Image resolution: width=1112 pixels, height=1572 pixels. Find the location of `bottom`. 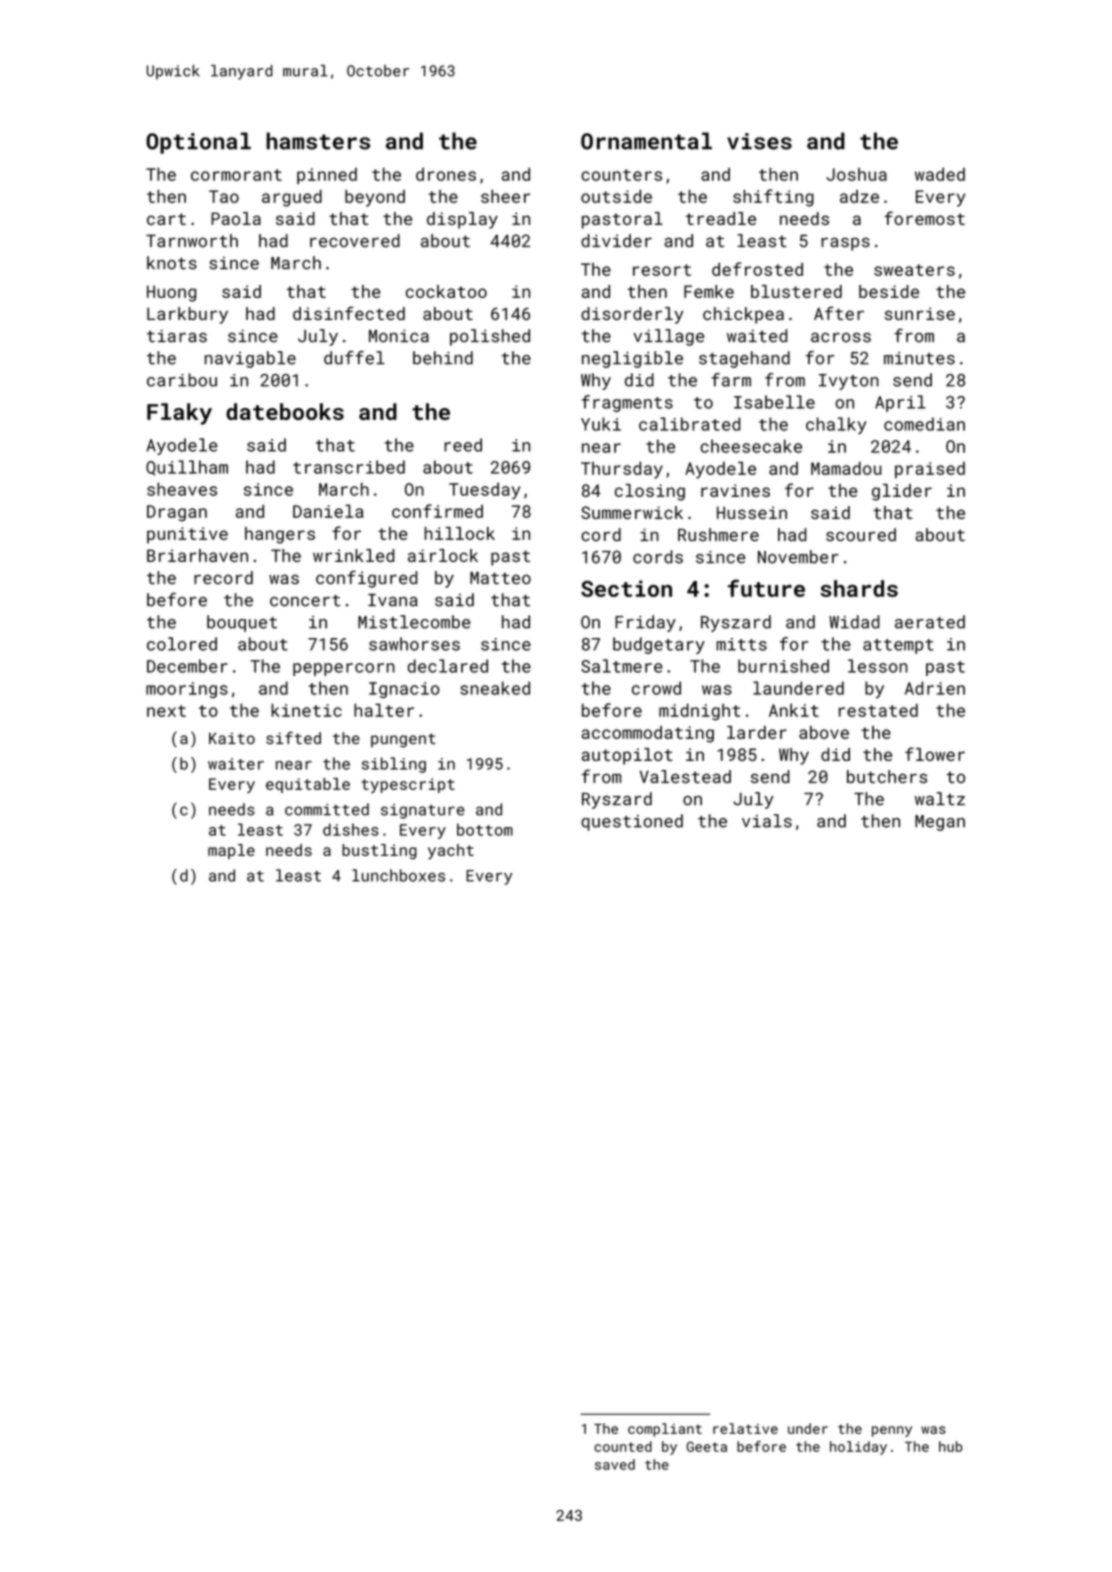

bottom is located at coordinates (485, 829).
